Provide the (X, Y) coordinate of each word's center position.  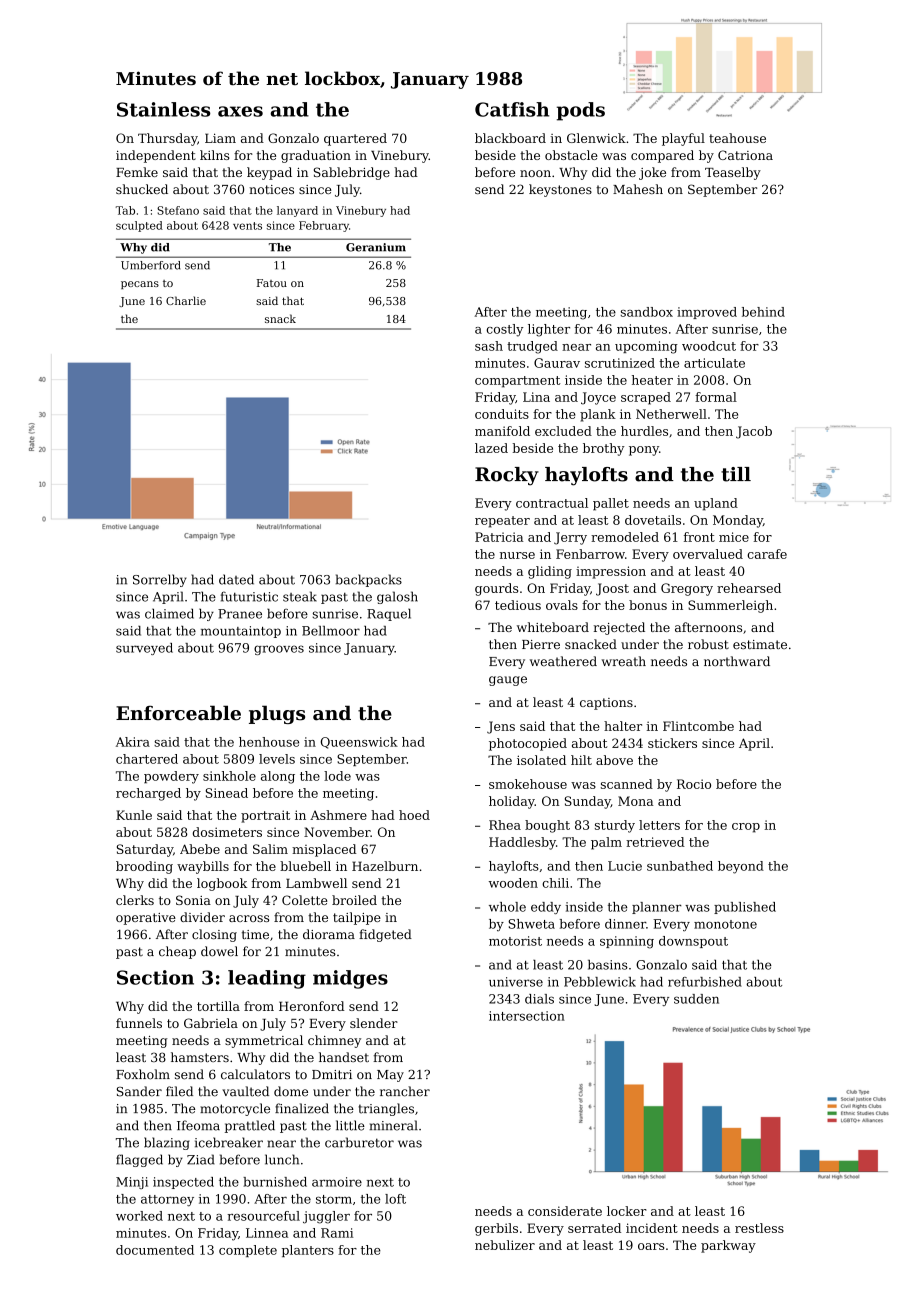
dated (236, 579)
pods (581, 111)
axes (240, 111)
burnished (275, 1182)
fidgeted (385, 935)
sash (489, 346)
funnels (139, 1023)
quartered (355, 139)
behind (763, 312)
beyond (741, 867)
